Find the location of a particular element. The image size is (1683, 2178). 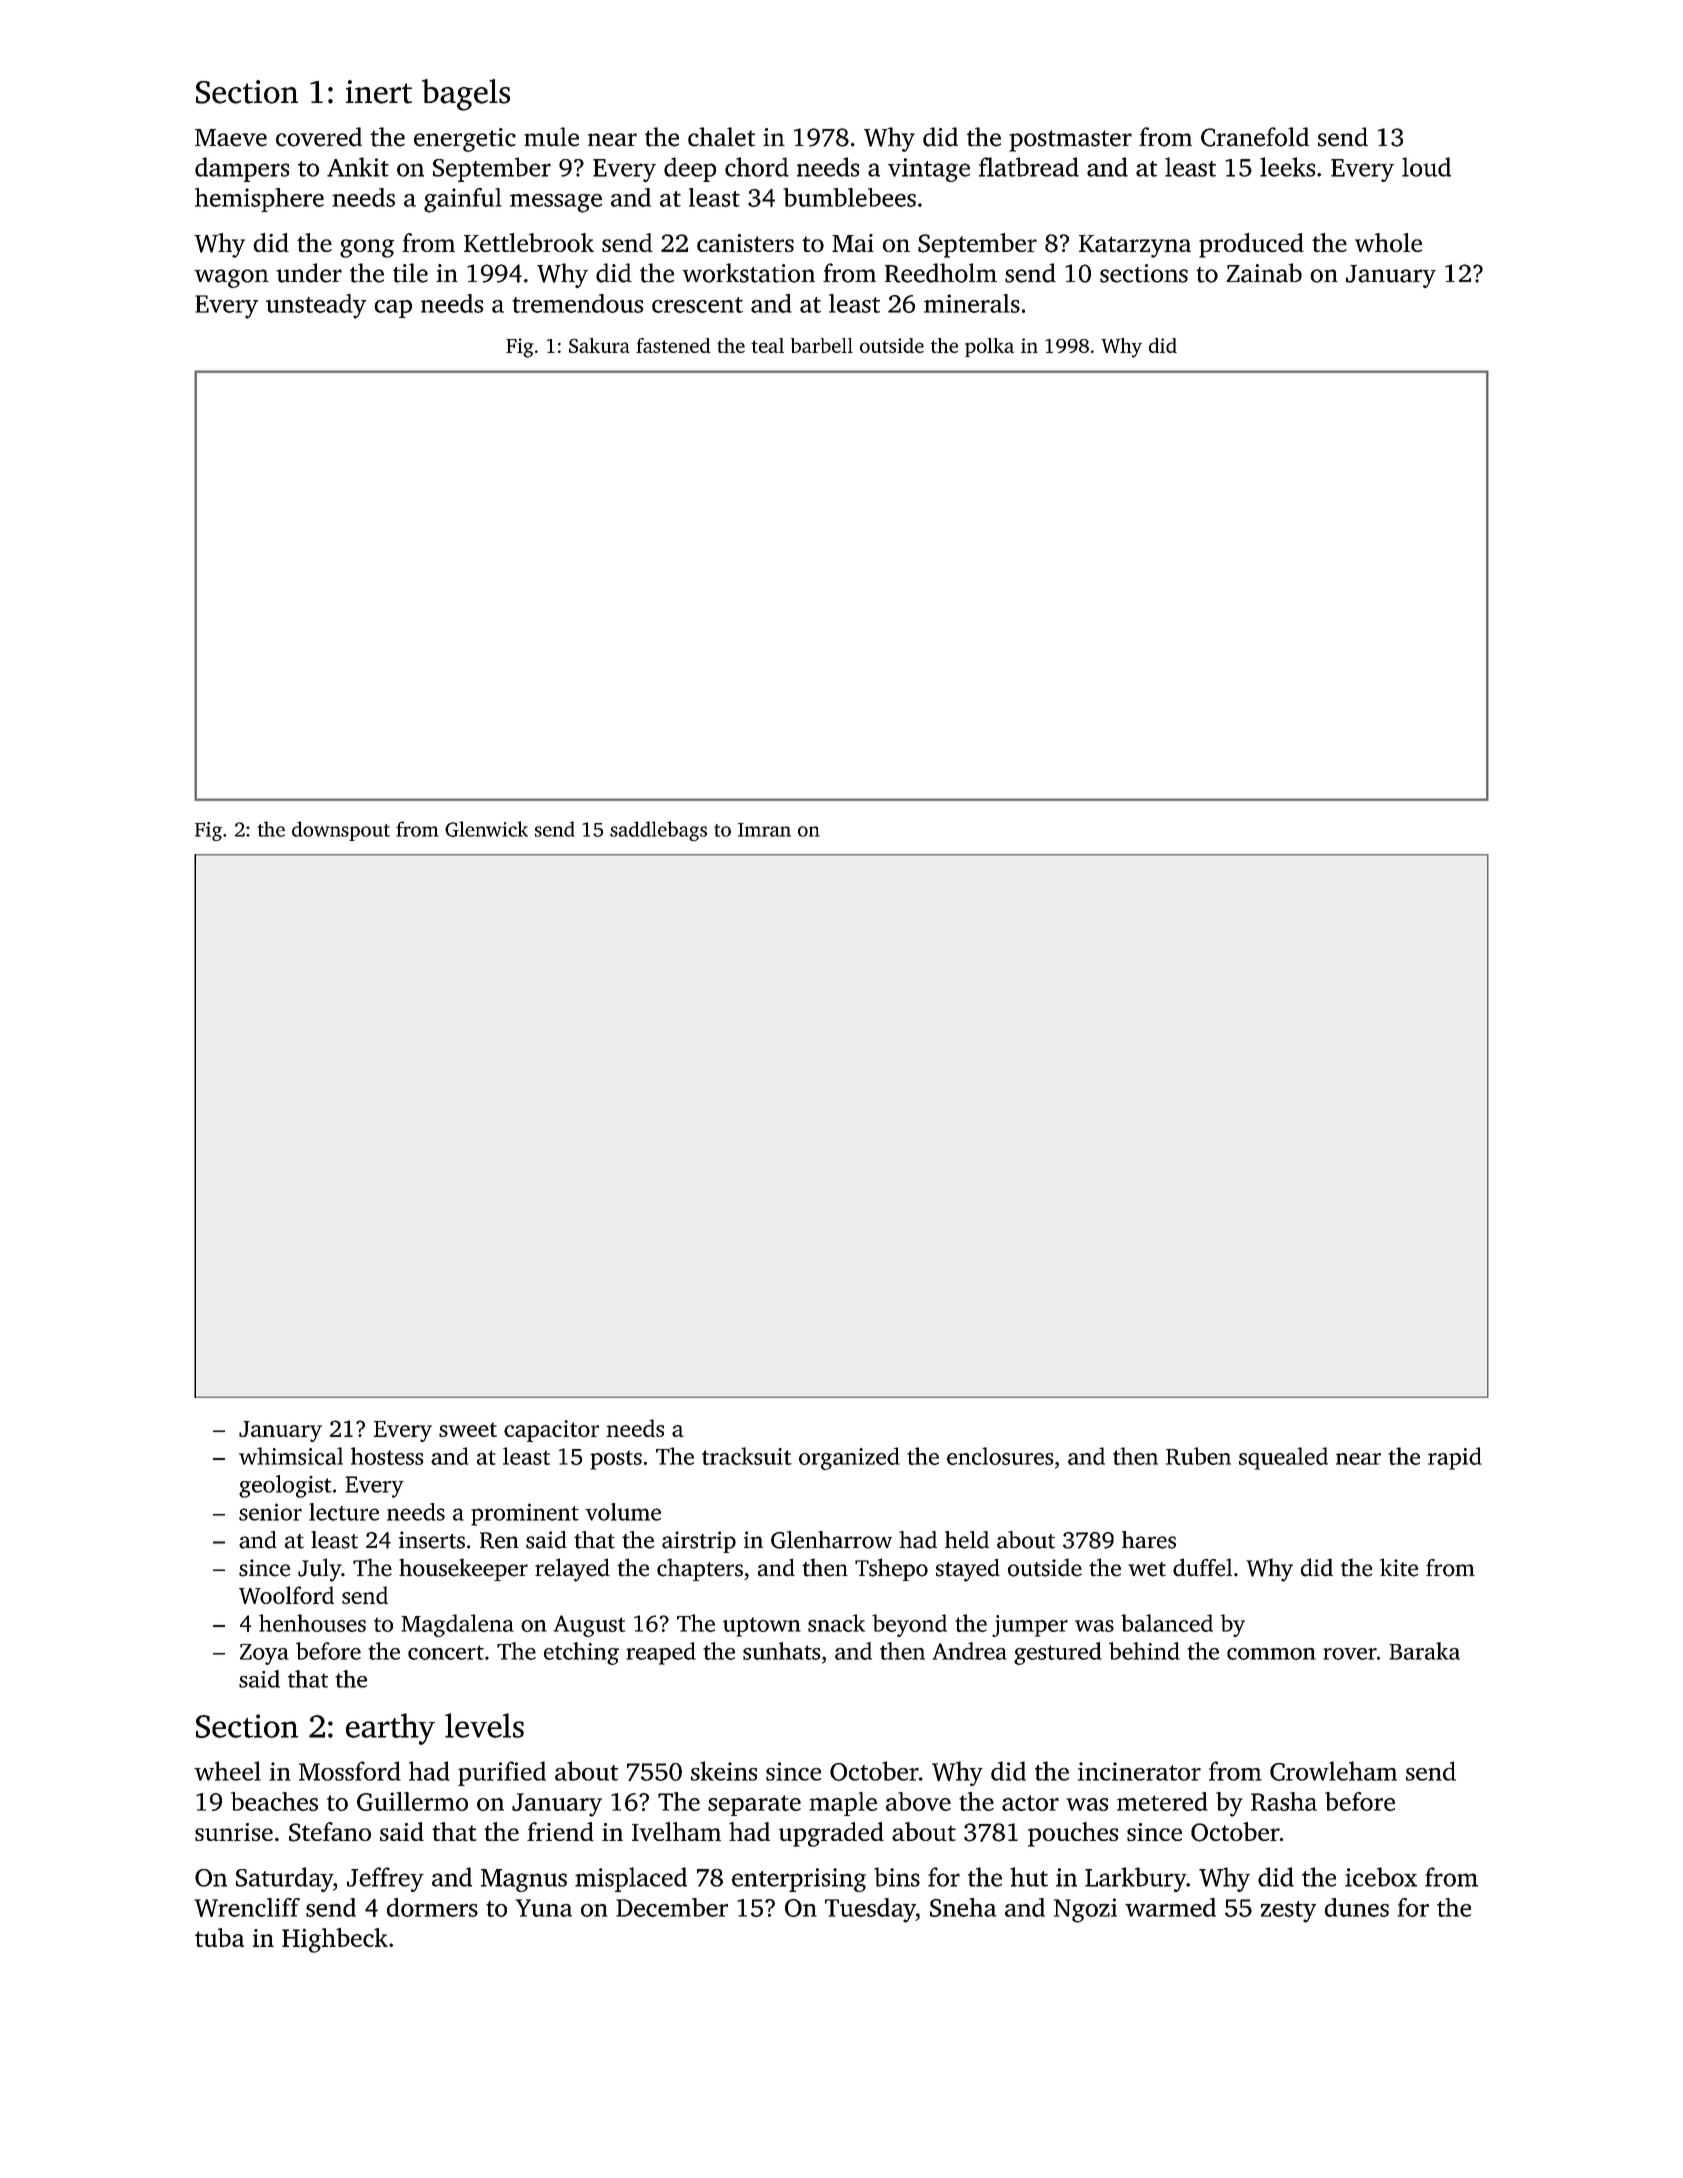

Cranefold is located at coordinates (1255, 137).
